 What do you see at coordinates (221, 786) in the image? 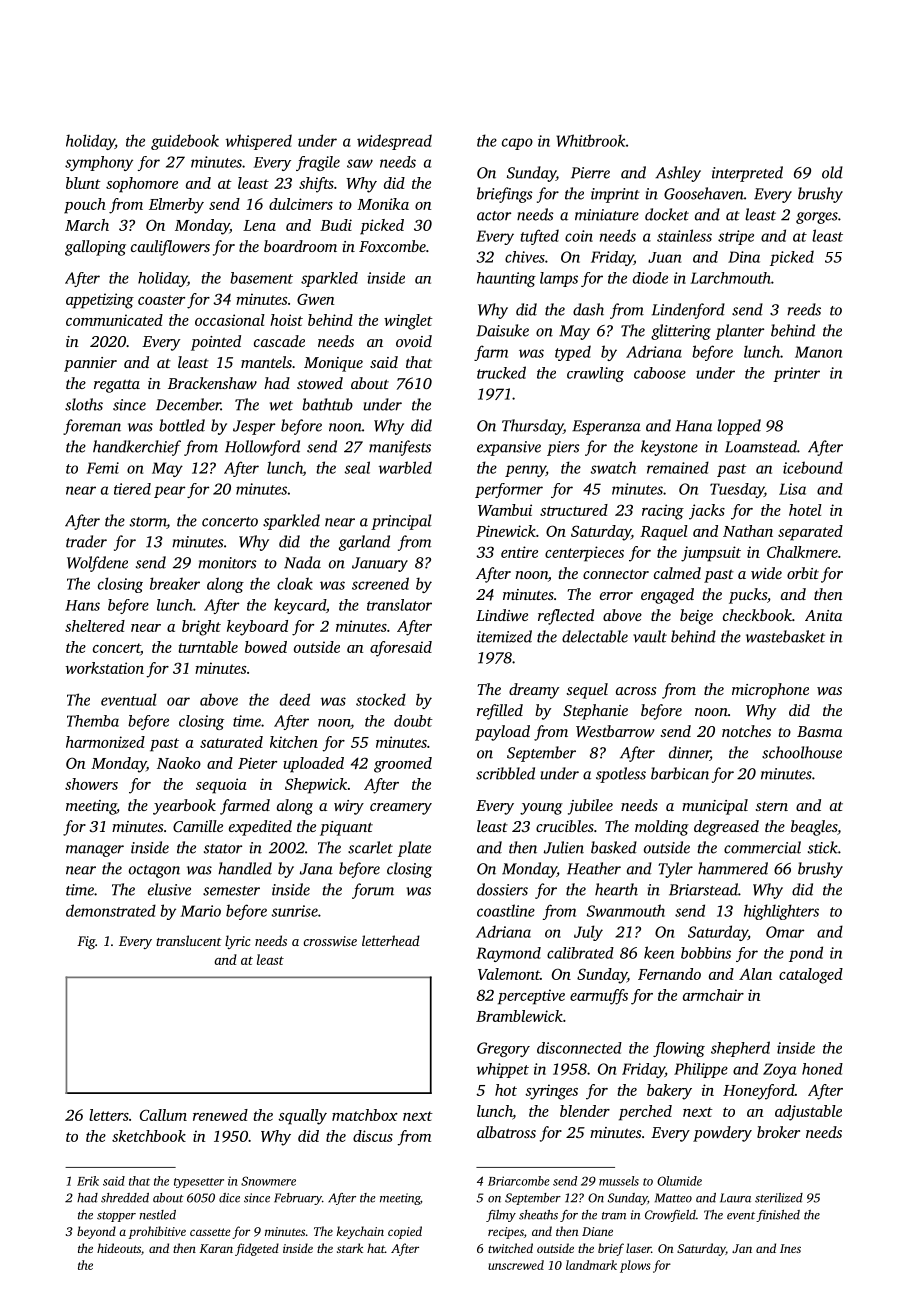
I see `sequoia` at bounding box center [221, 786].
